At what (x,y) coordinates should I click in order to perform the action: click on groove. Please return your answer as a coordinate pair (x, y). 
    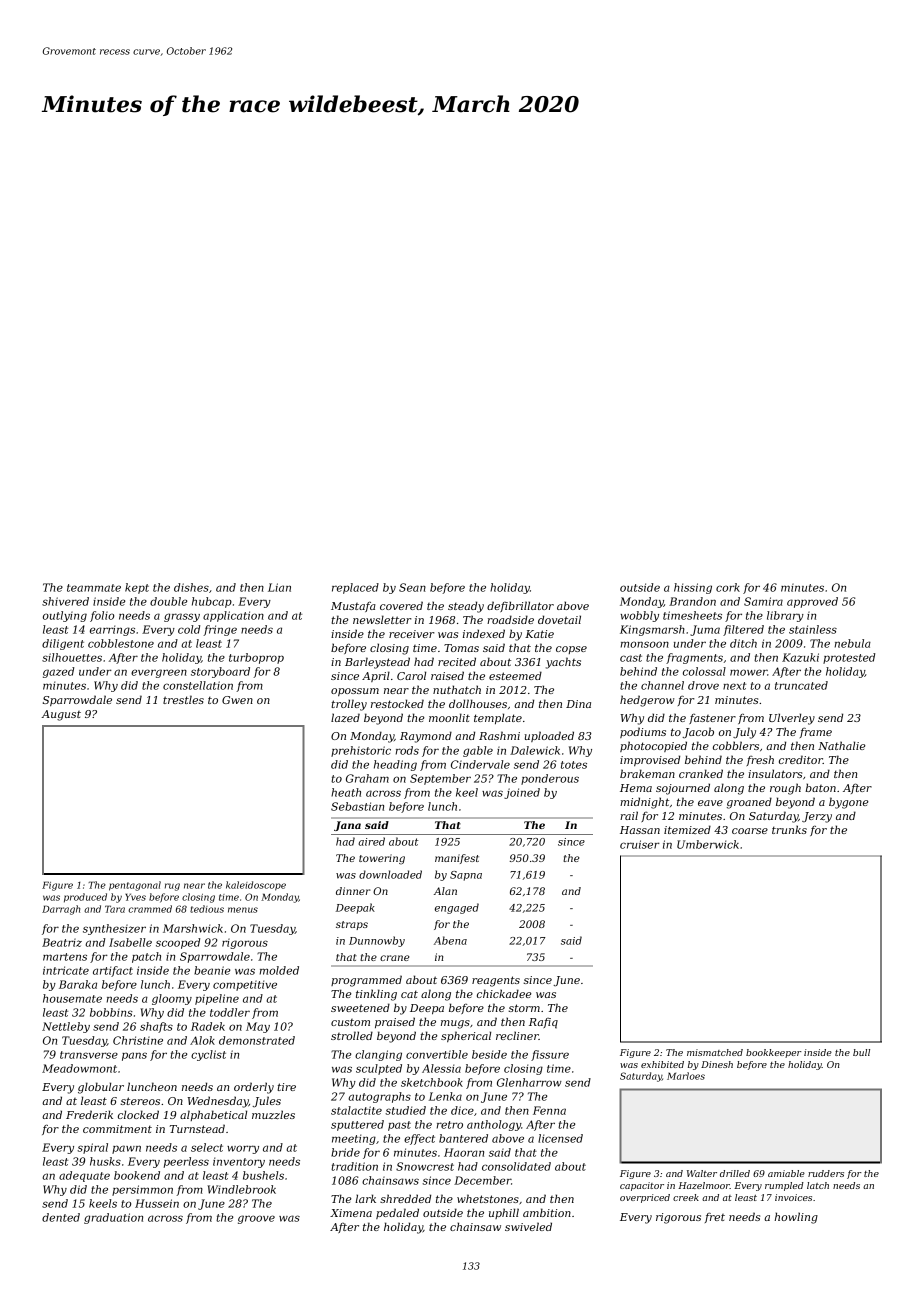
    Looking at the image, I should click on (256, 1219).
